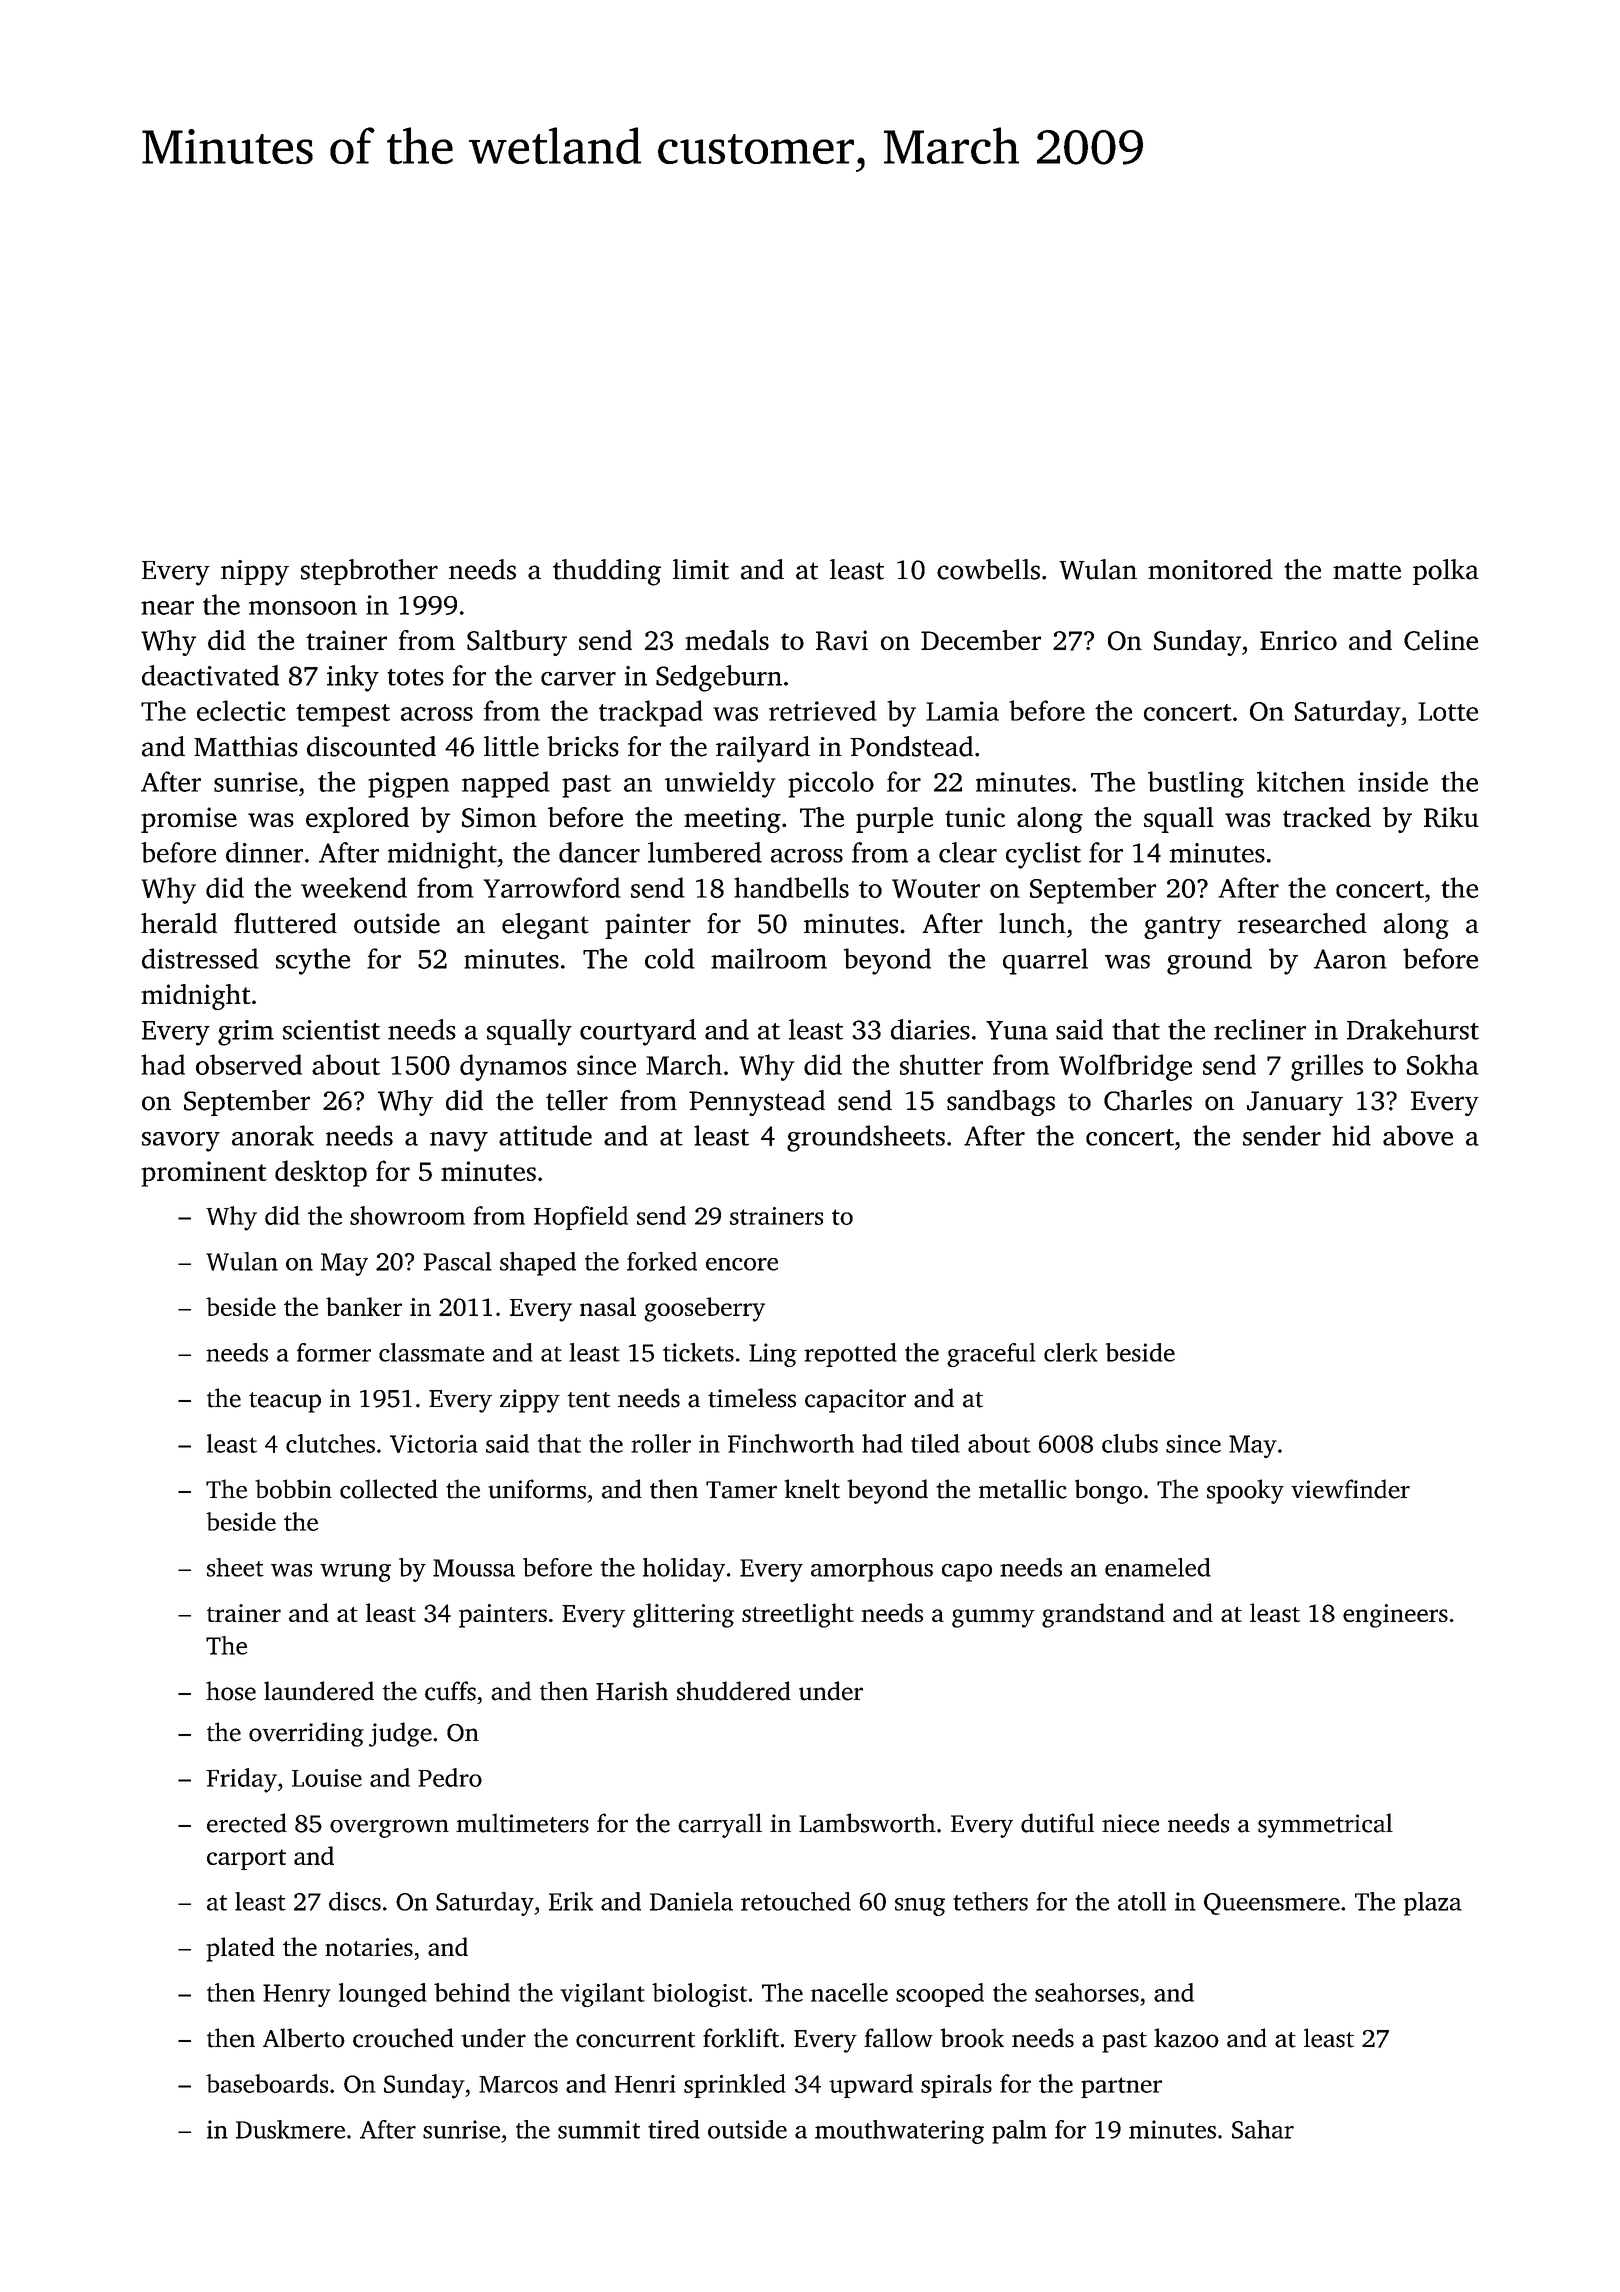 This document has width=1620, height=2292. What do you see at coordinates (991, 1355) in the document?
I see `graceful` at bounding box center [991, 1355].
